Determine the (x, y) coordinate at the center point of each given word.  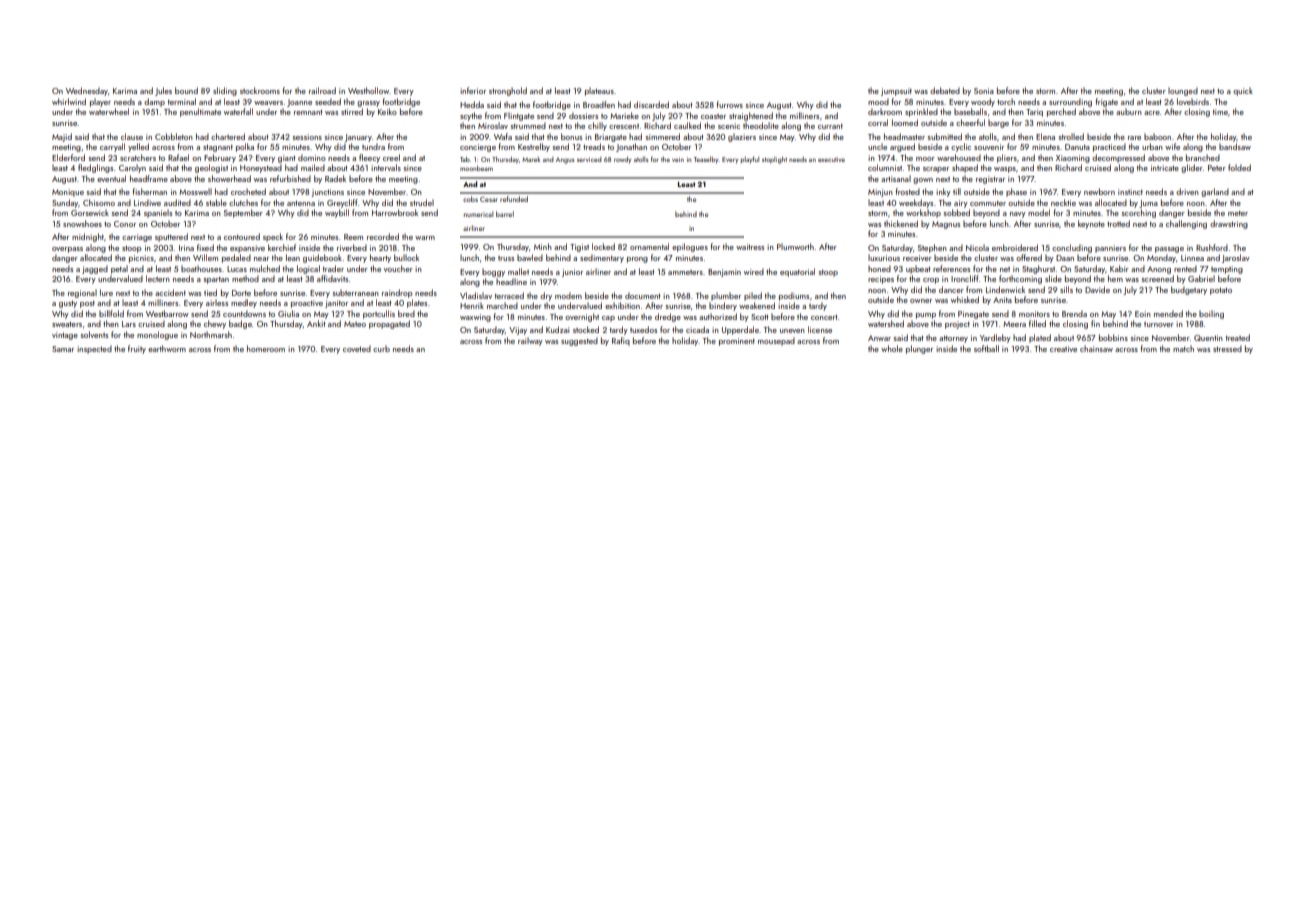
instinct (1130, 192)
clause (132, 136)
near (261, 259)
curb (381, 348)
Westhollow (368, 90)
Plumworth (795, 246)
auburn (1129, 111)
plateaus (599, 91)
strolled (1071, 136)
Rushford (1212, 247)
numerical (478, 214)
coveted (357, 348)
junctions (327, 193)
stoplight (774, 160)
